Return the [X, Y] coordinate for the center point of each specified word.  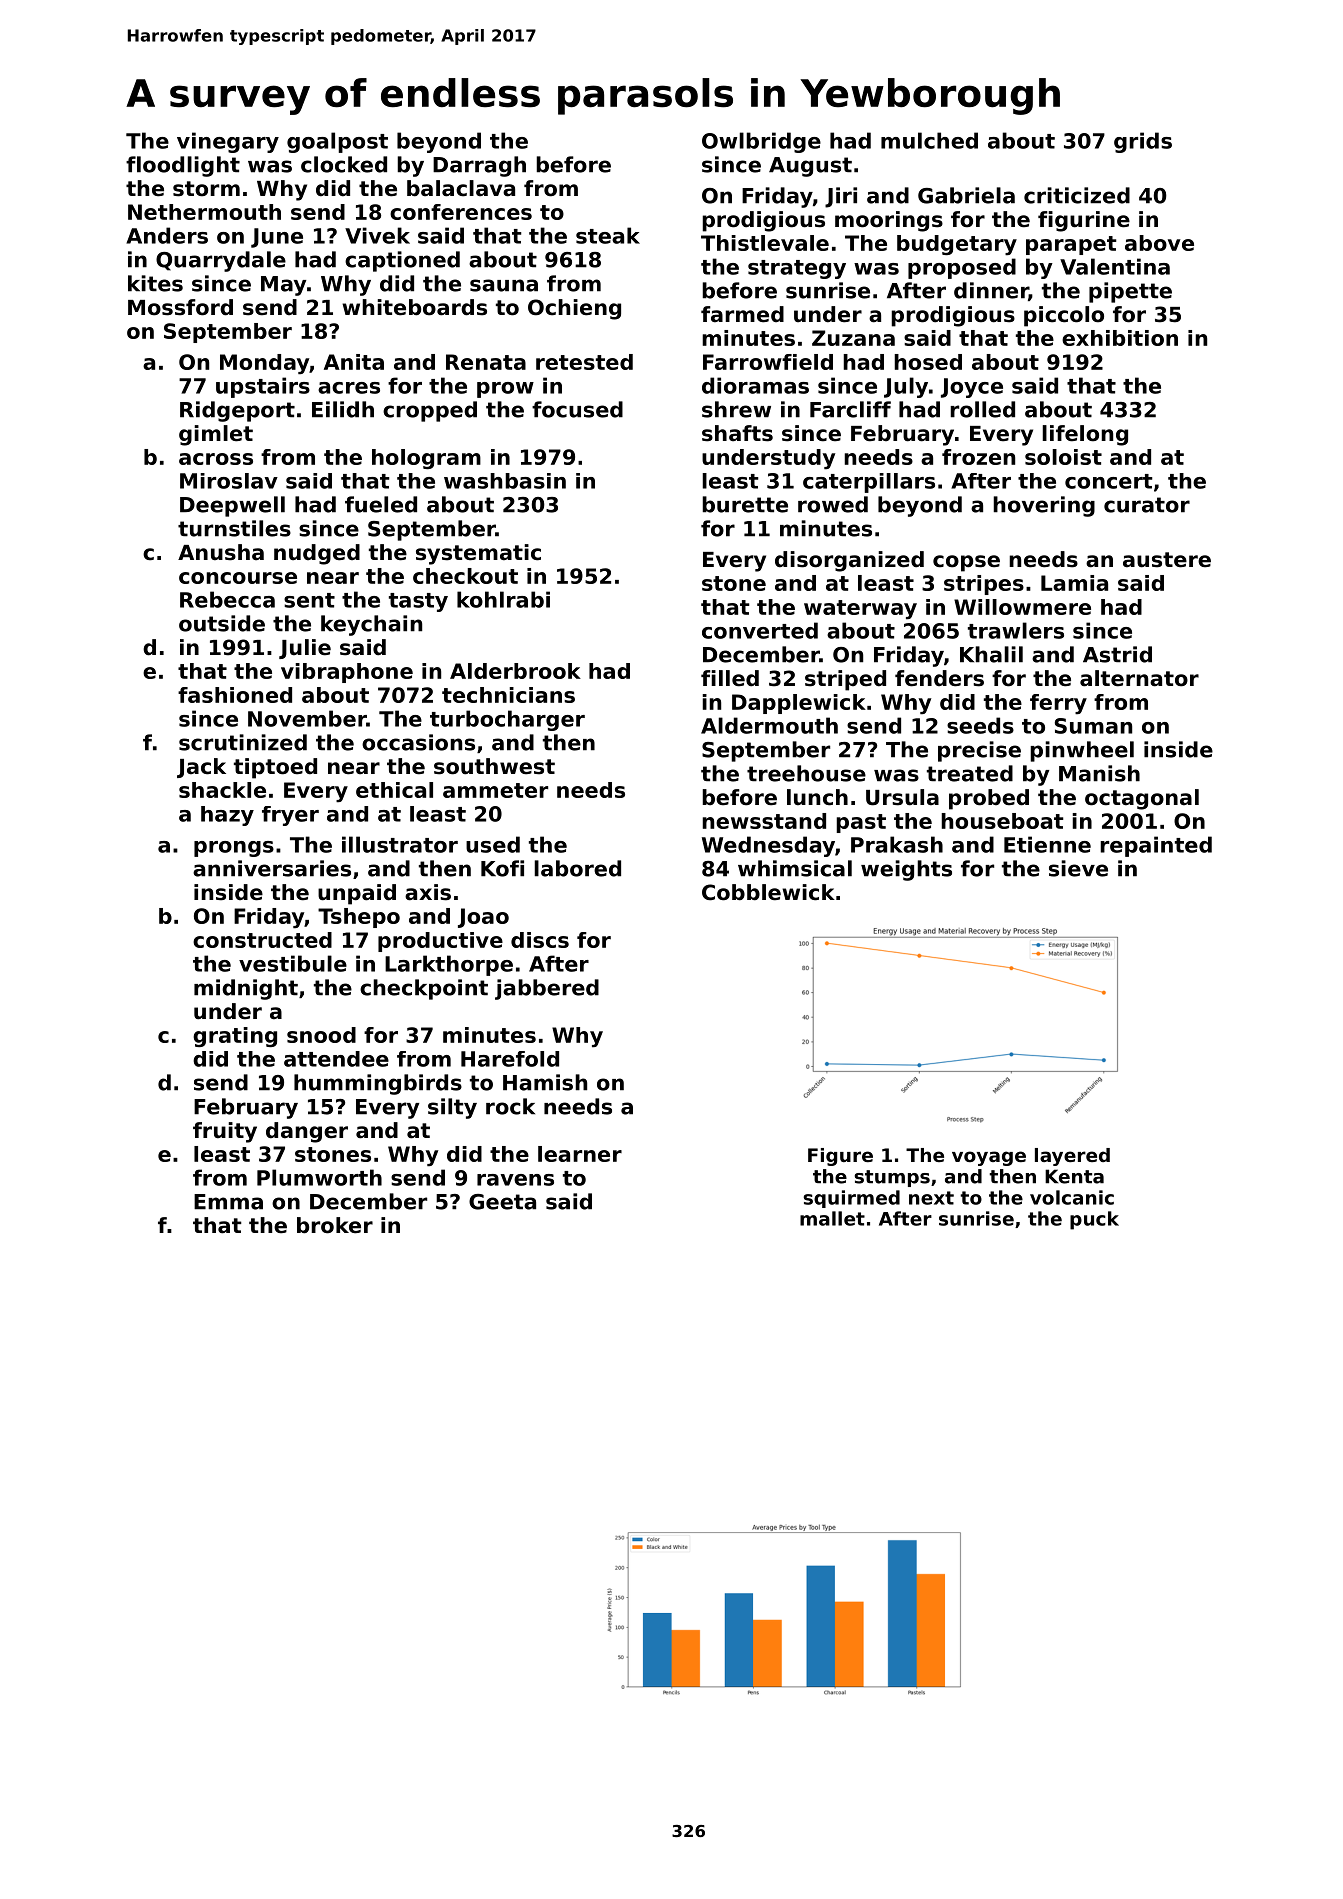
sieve [1078, 868]
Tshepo [359, 918]
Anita [354, 362]
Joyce [972, 388]
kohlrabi [503, 599]
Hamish [545, 1082]
